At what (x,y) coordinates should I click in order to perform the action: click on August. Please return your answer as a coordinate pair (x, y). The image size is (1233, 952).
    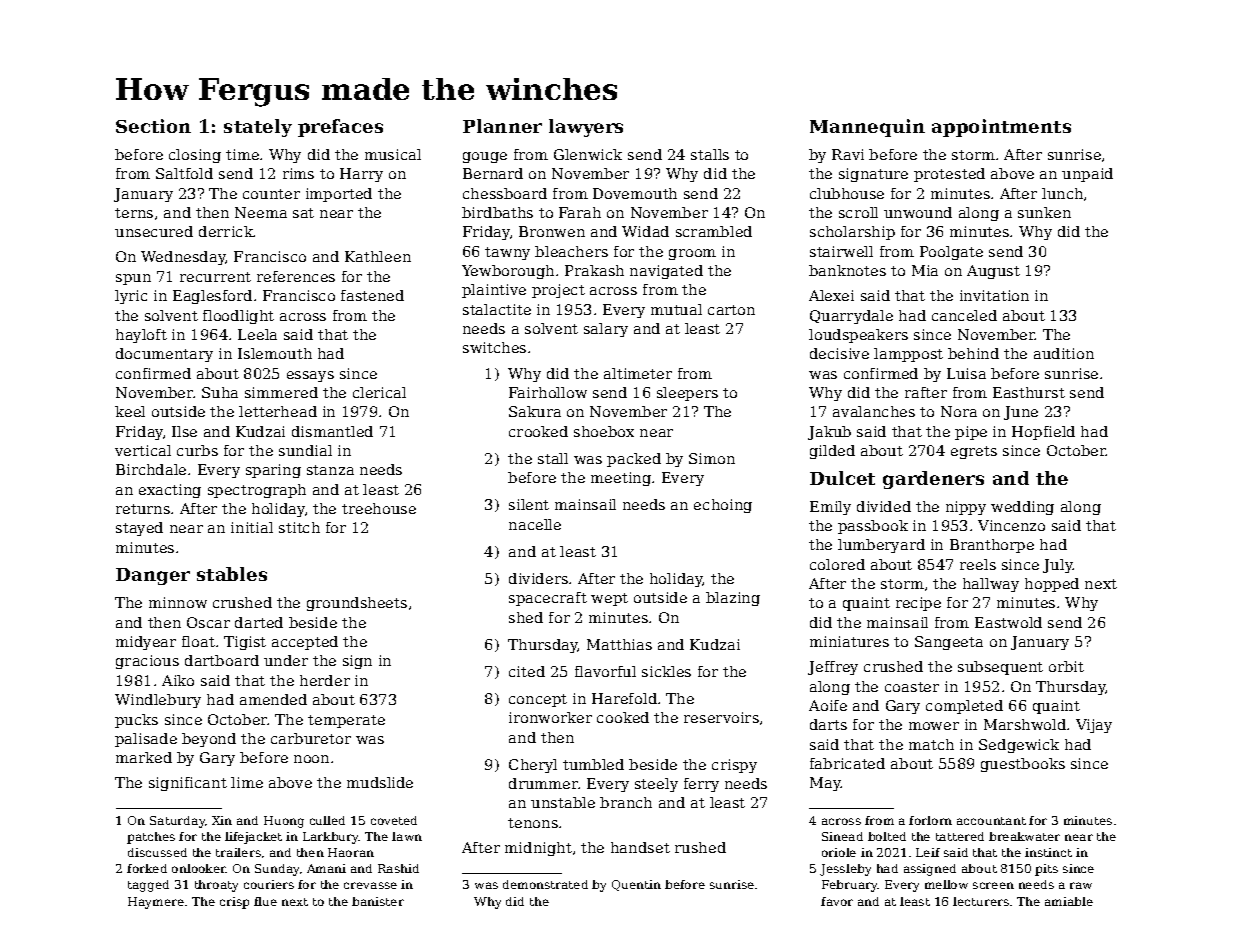
    Looking at the image, I should click on (993, 272).
